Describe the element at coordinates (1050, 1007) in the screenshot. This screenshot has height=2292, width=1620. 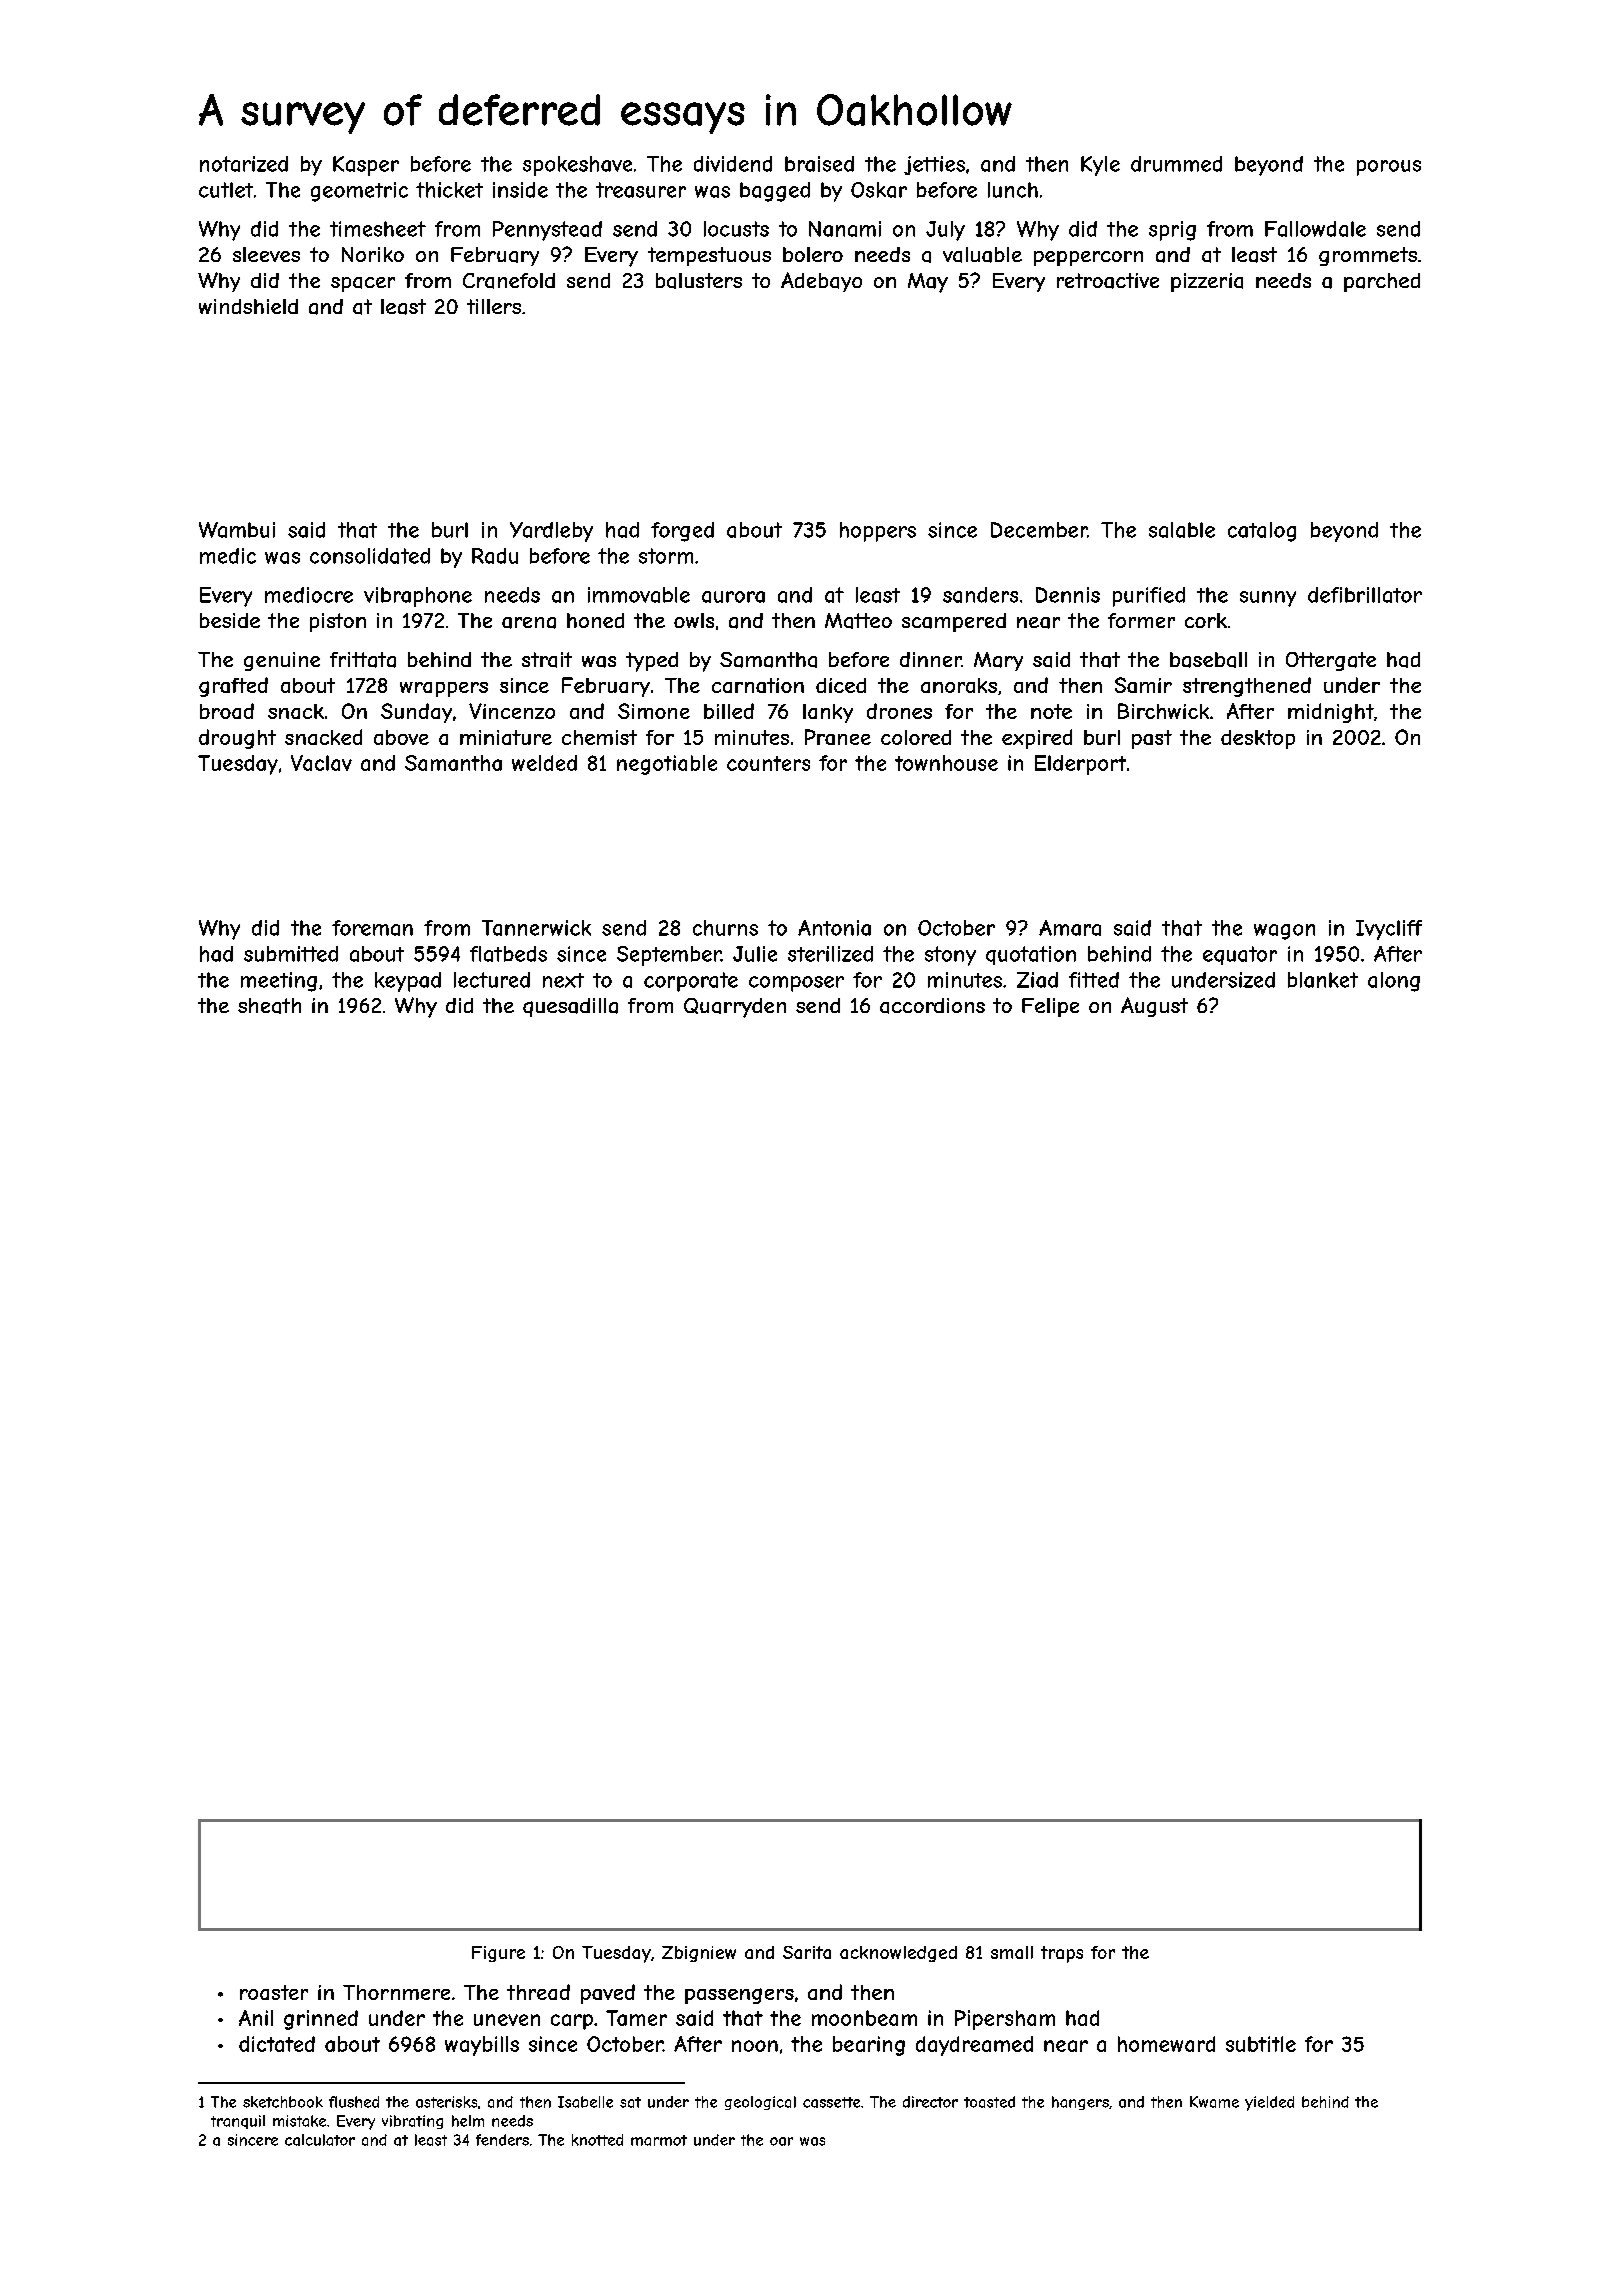
I see `Felipe` at that location.
